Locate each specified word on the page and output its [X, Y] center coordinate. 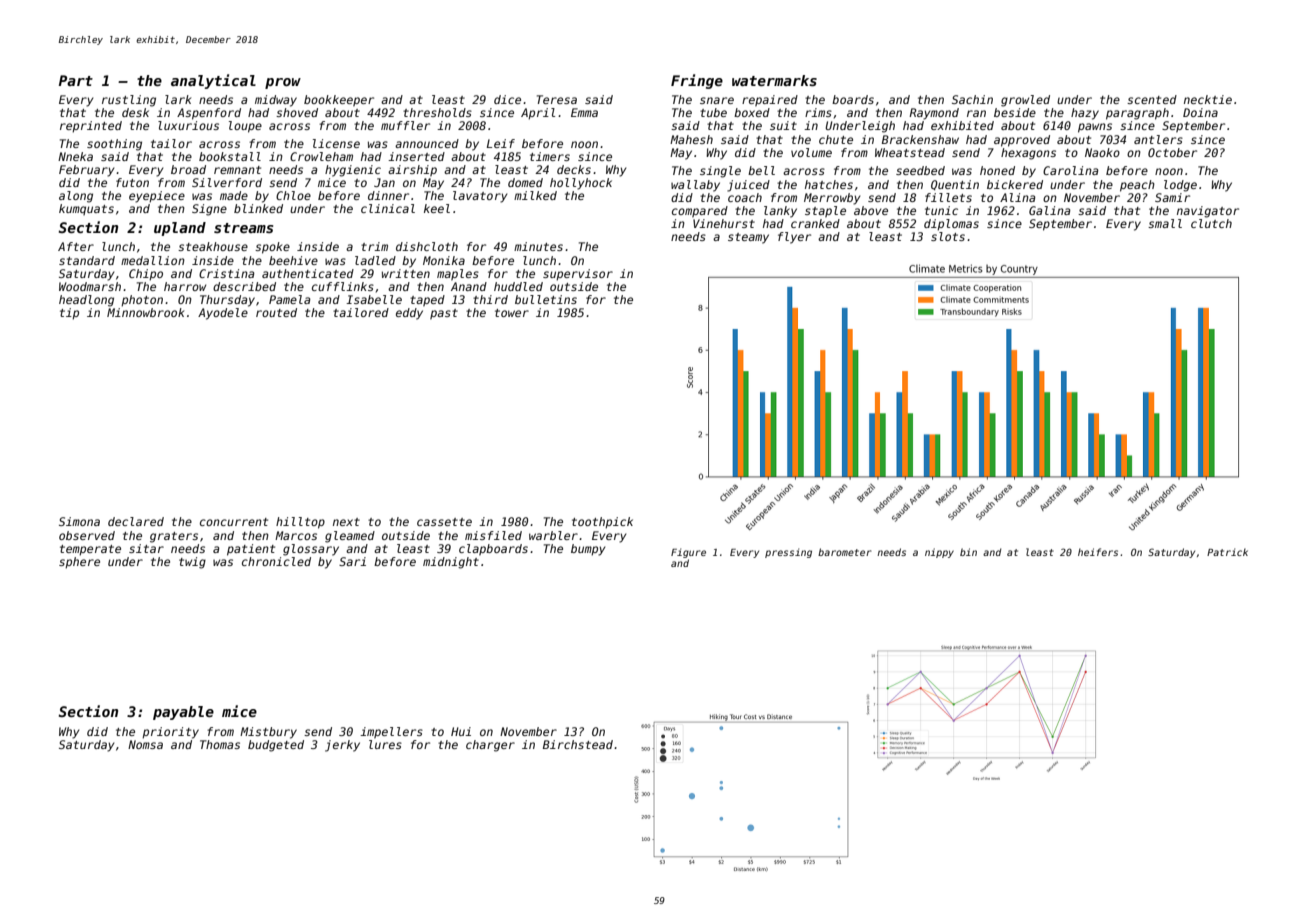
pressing [788, 553]
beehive [293, 260]
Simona [79, 521]
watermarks [774, 80]
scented [1152, 99]
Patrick [1227, 552]
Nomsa [145, 744]
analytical [213, 81]
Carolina [1071, 170]
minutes [538, 246]
